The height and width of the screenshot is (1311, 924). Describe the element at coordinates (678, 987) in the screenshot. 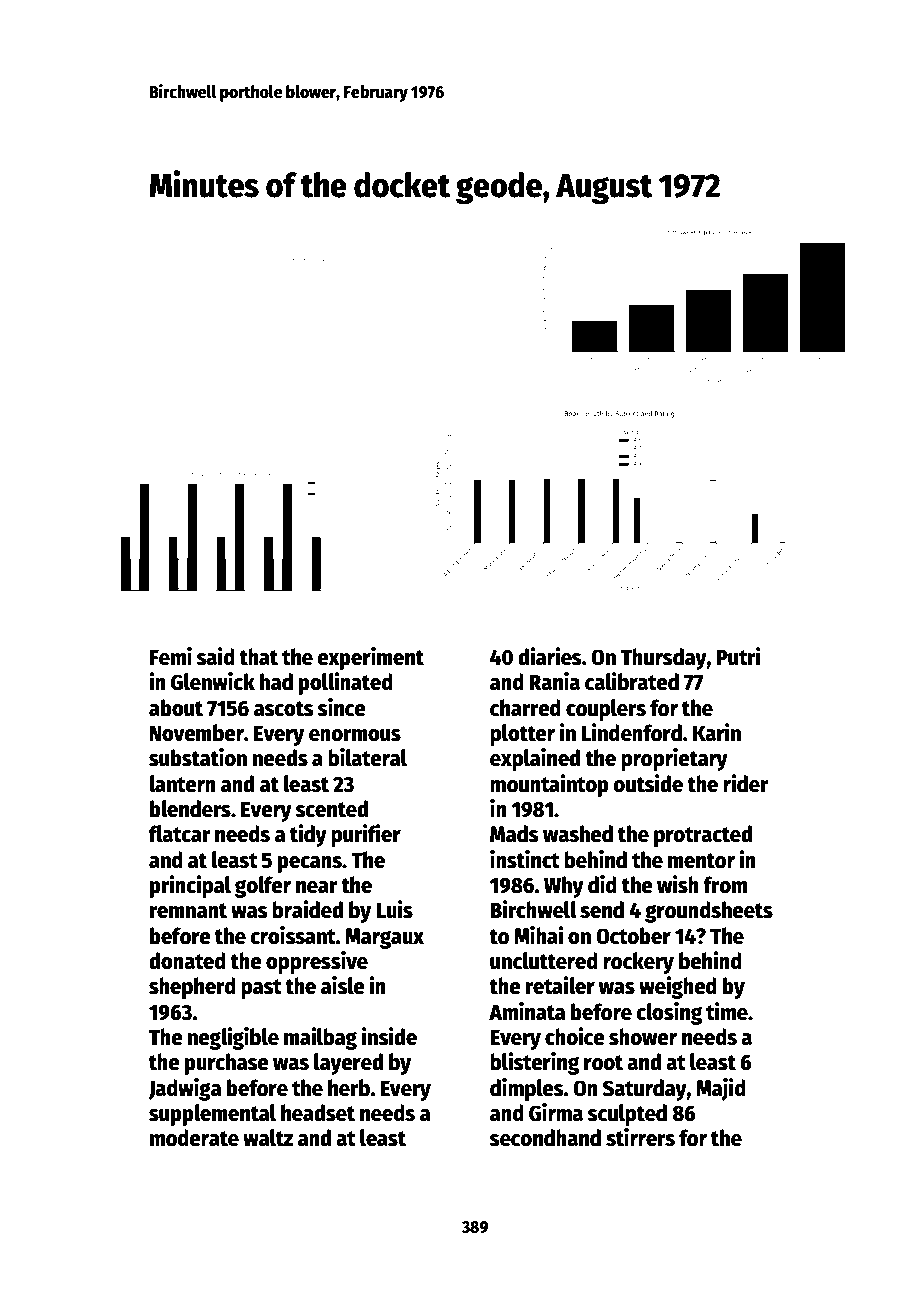

I see `weighed` at that location.
